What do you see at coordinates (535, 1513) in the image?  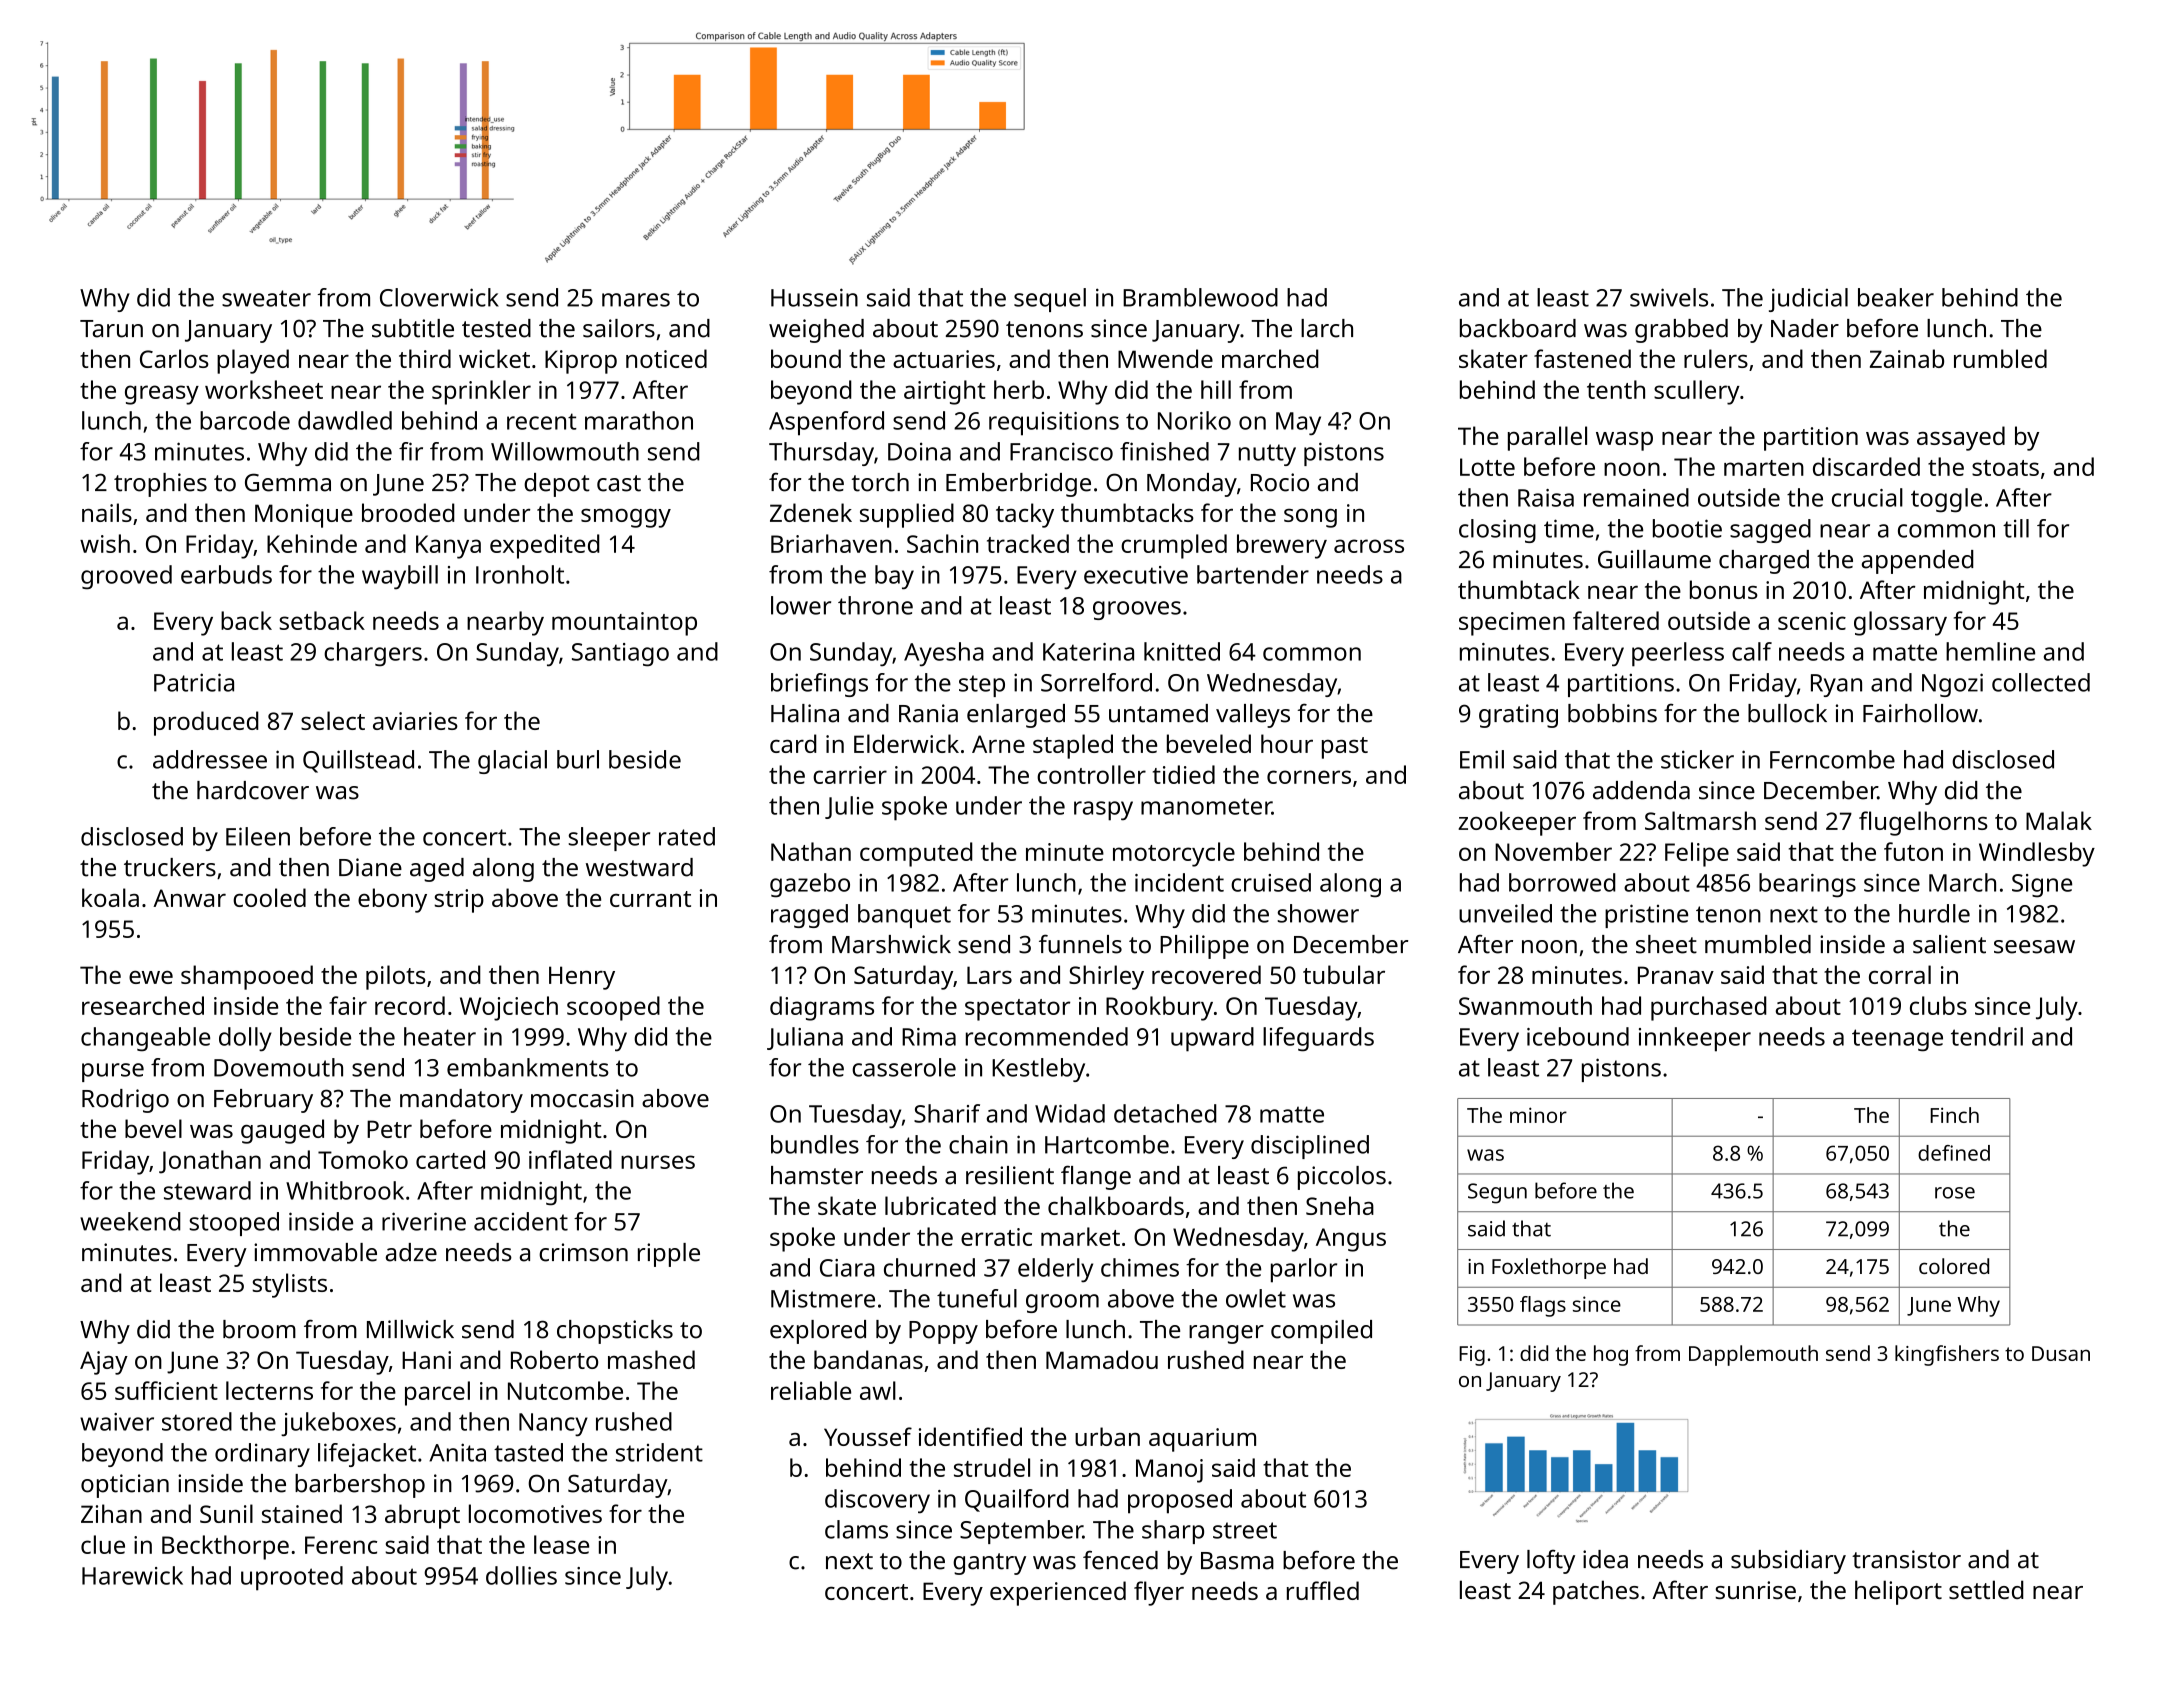 I see `locomotives` at bounding box center [535, 1513].
